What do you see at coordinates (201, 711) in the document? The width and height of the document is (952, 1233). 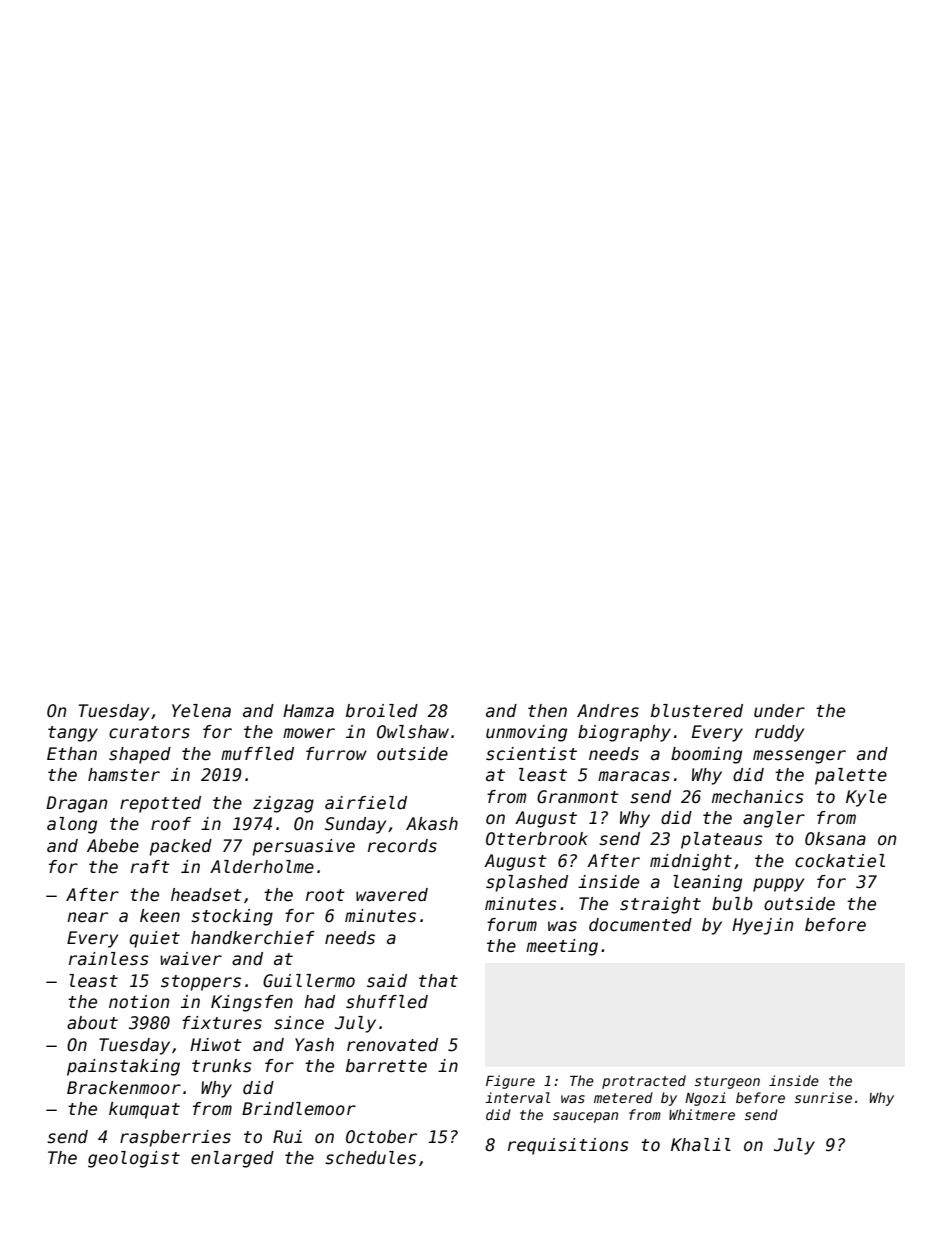 I see `Yelena` at bounding box center [201, 711].
